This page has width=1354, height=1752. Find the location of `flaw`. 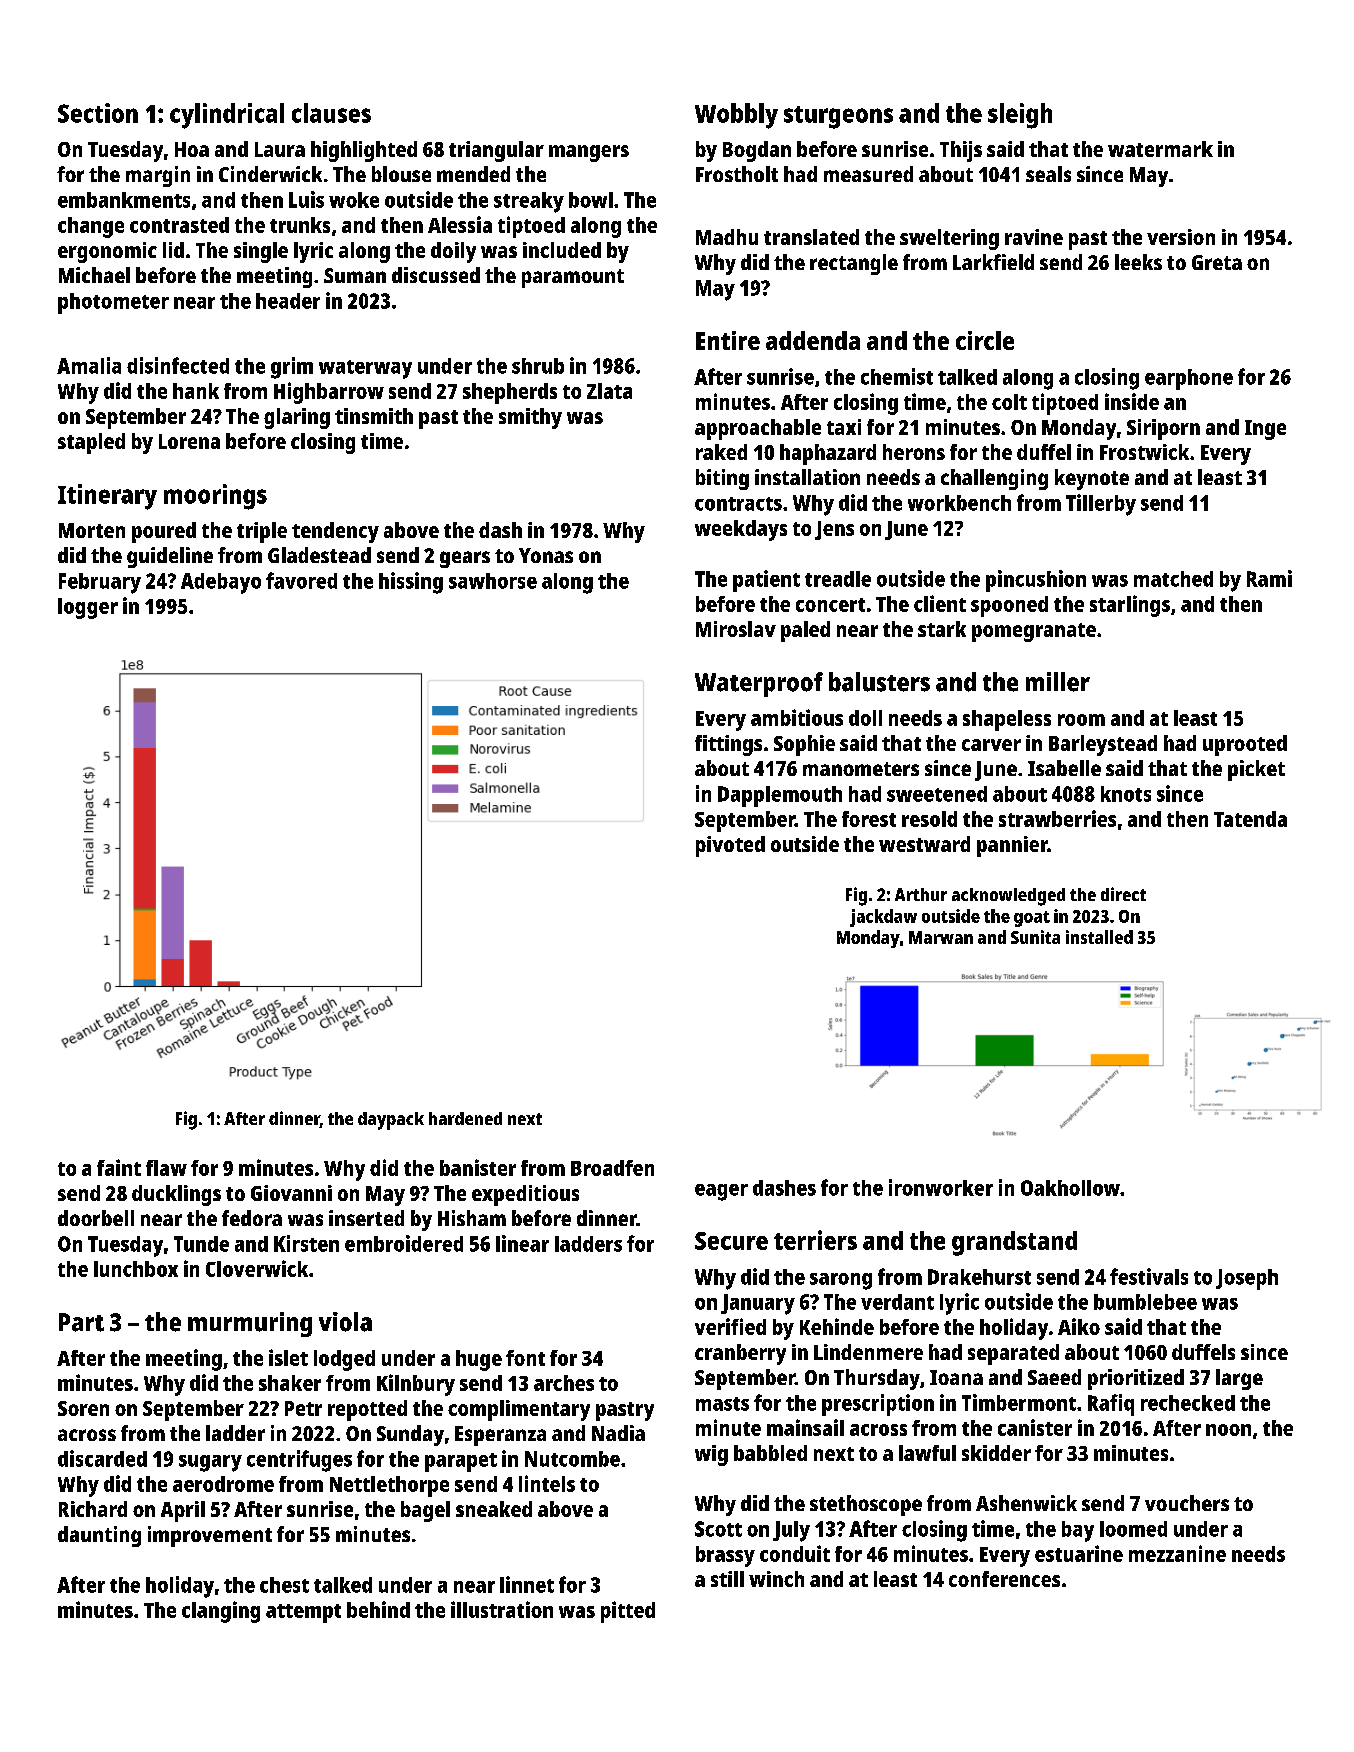

flaw is located at coordinates (166, 1168).
